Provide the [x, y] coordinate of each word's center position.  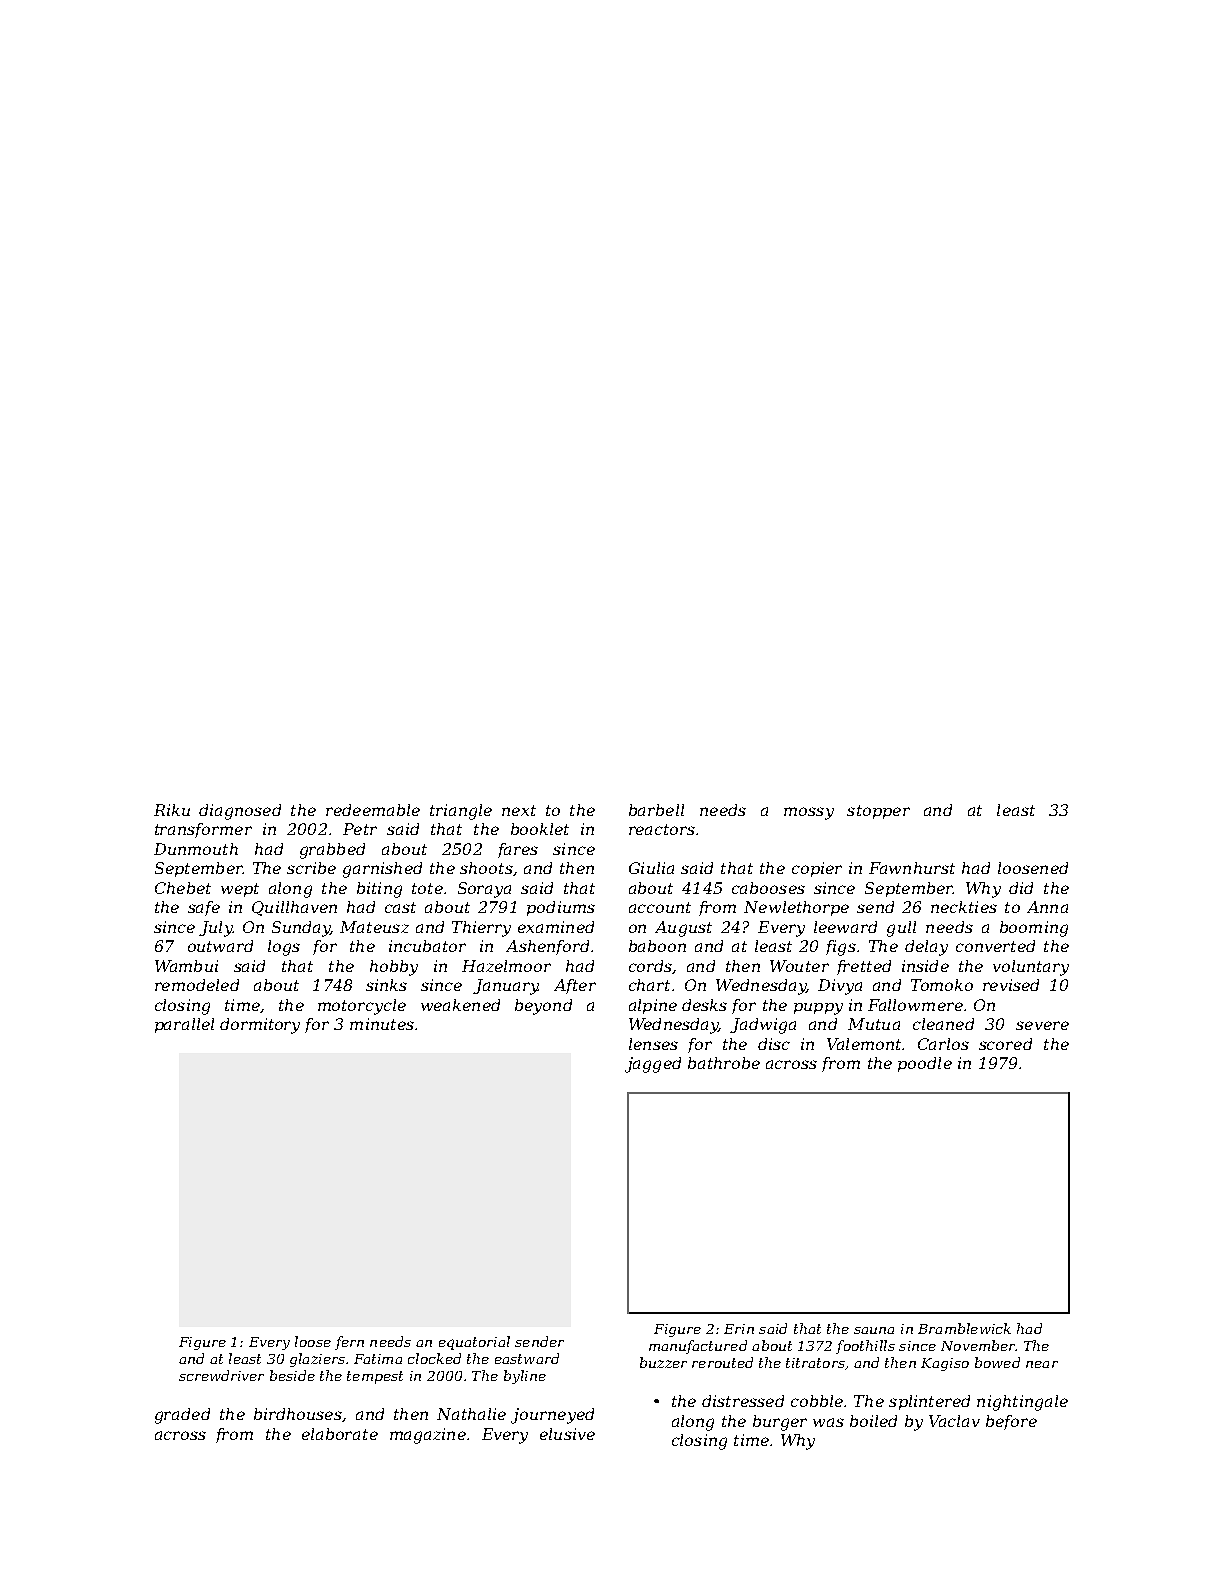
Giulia [651, 868]
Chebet [183, 888]
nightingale [1022, 1403]
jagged [653, 1065]
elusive [567, 1434]
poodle [925, 1064]
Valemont [864, 1044]
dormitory [260, 1026]
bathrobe [724, 1063]
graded [182, 1416]
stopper [878, 812]
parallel [184, 1025]
